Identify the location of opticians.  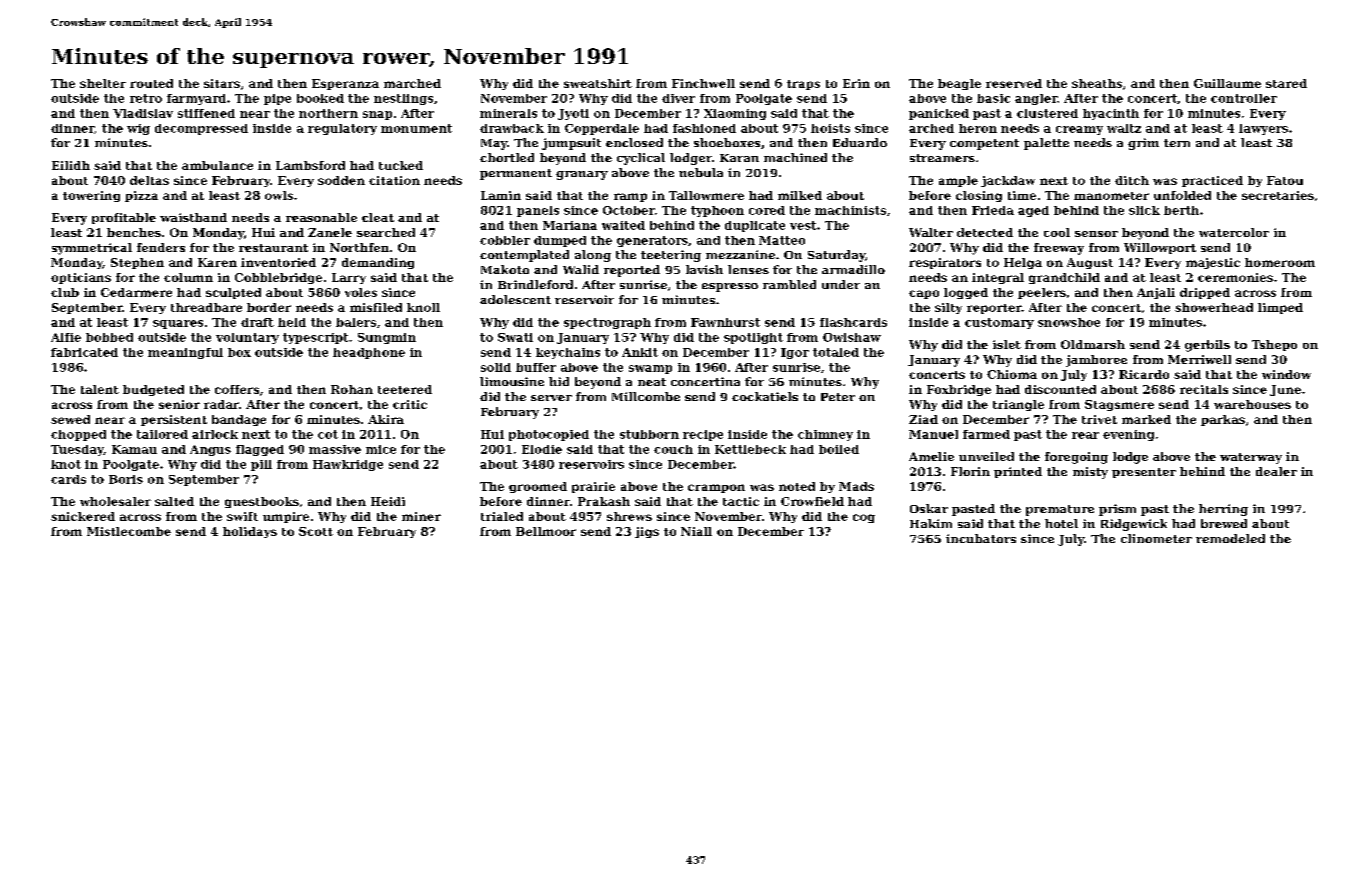
(81, 278).
